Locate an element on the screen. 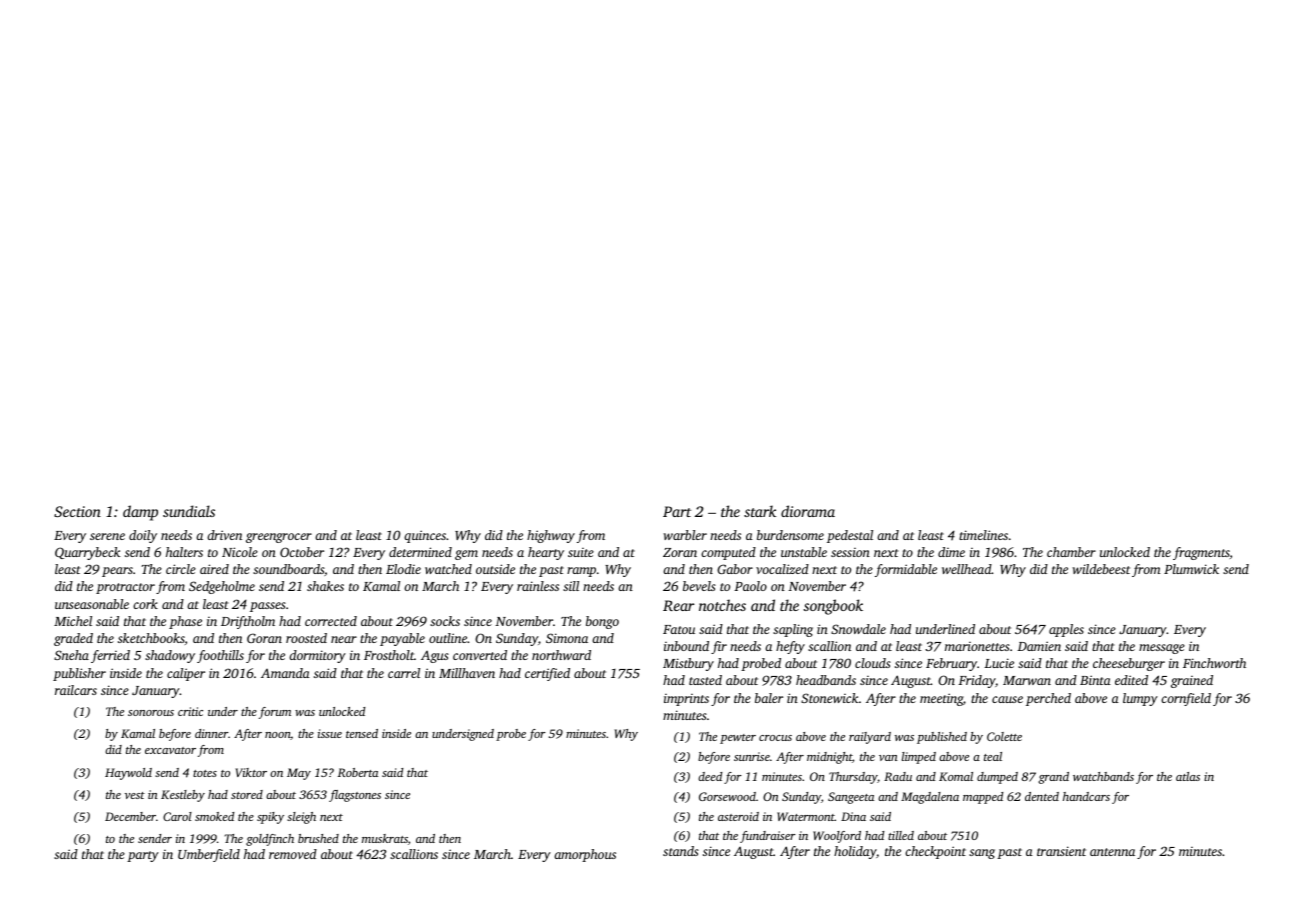 The image size is (1308, 924). warbler is located at coordinates (685, 535).
